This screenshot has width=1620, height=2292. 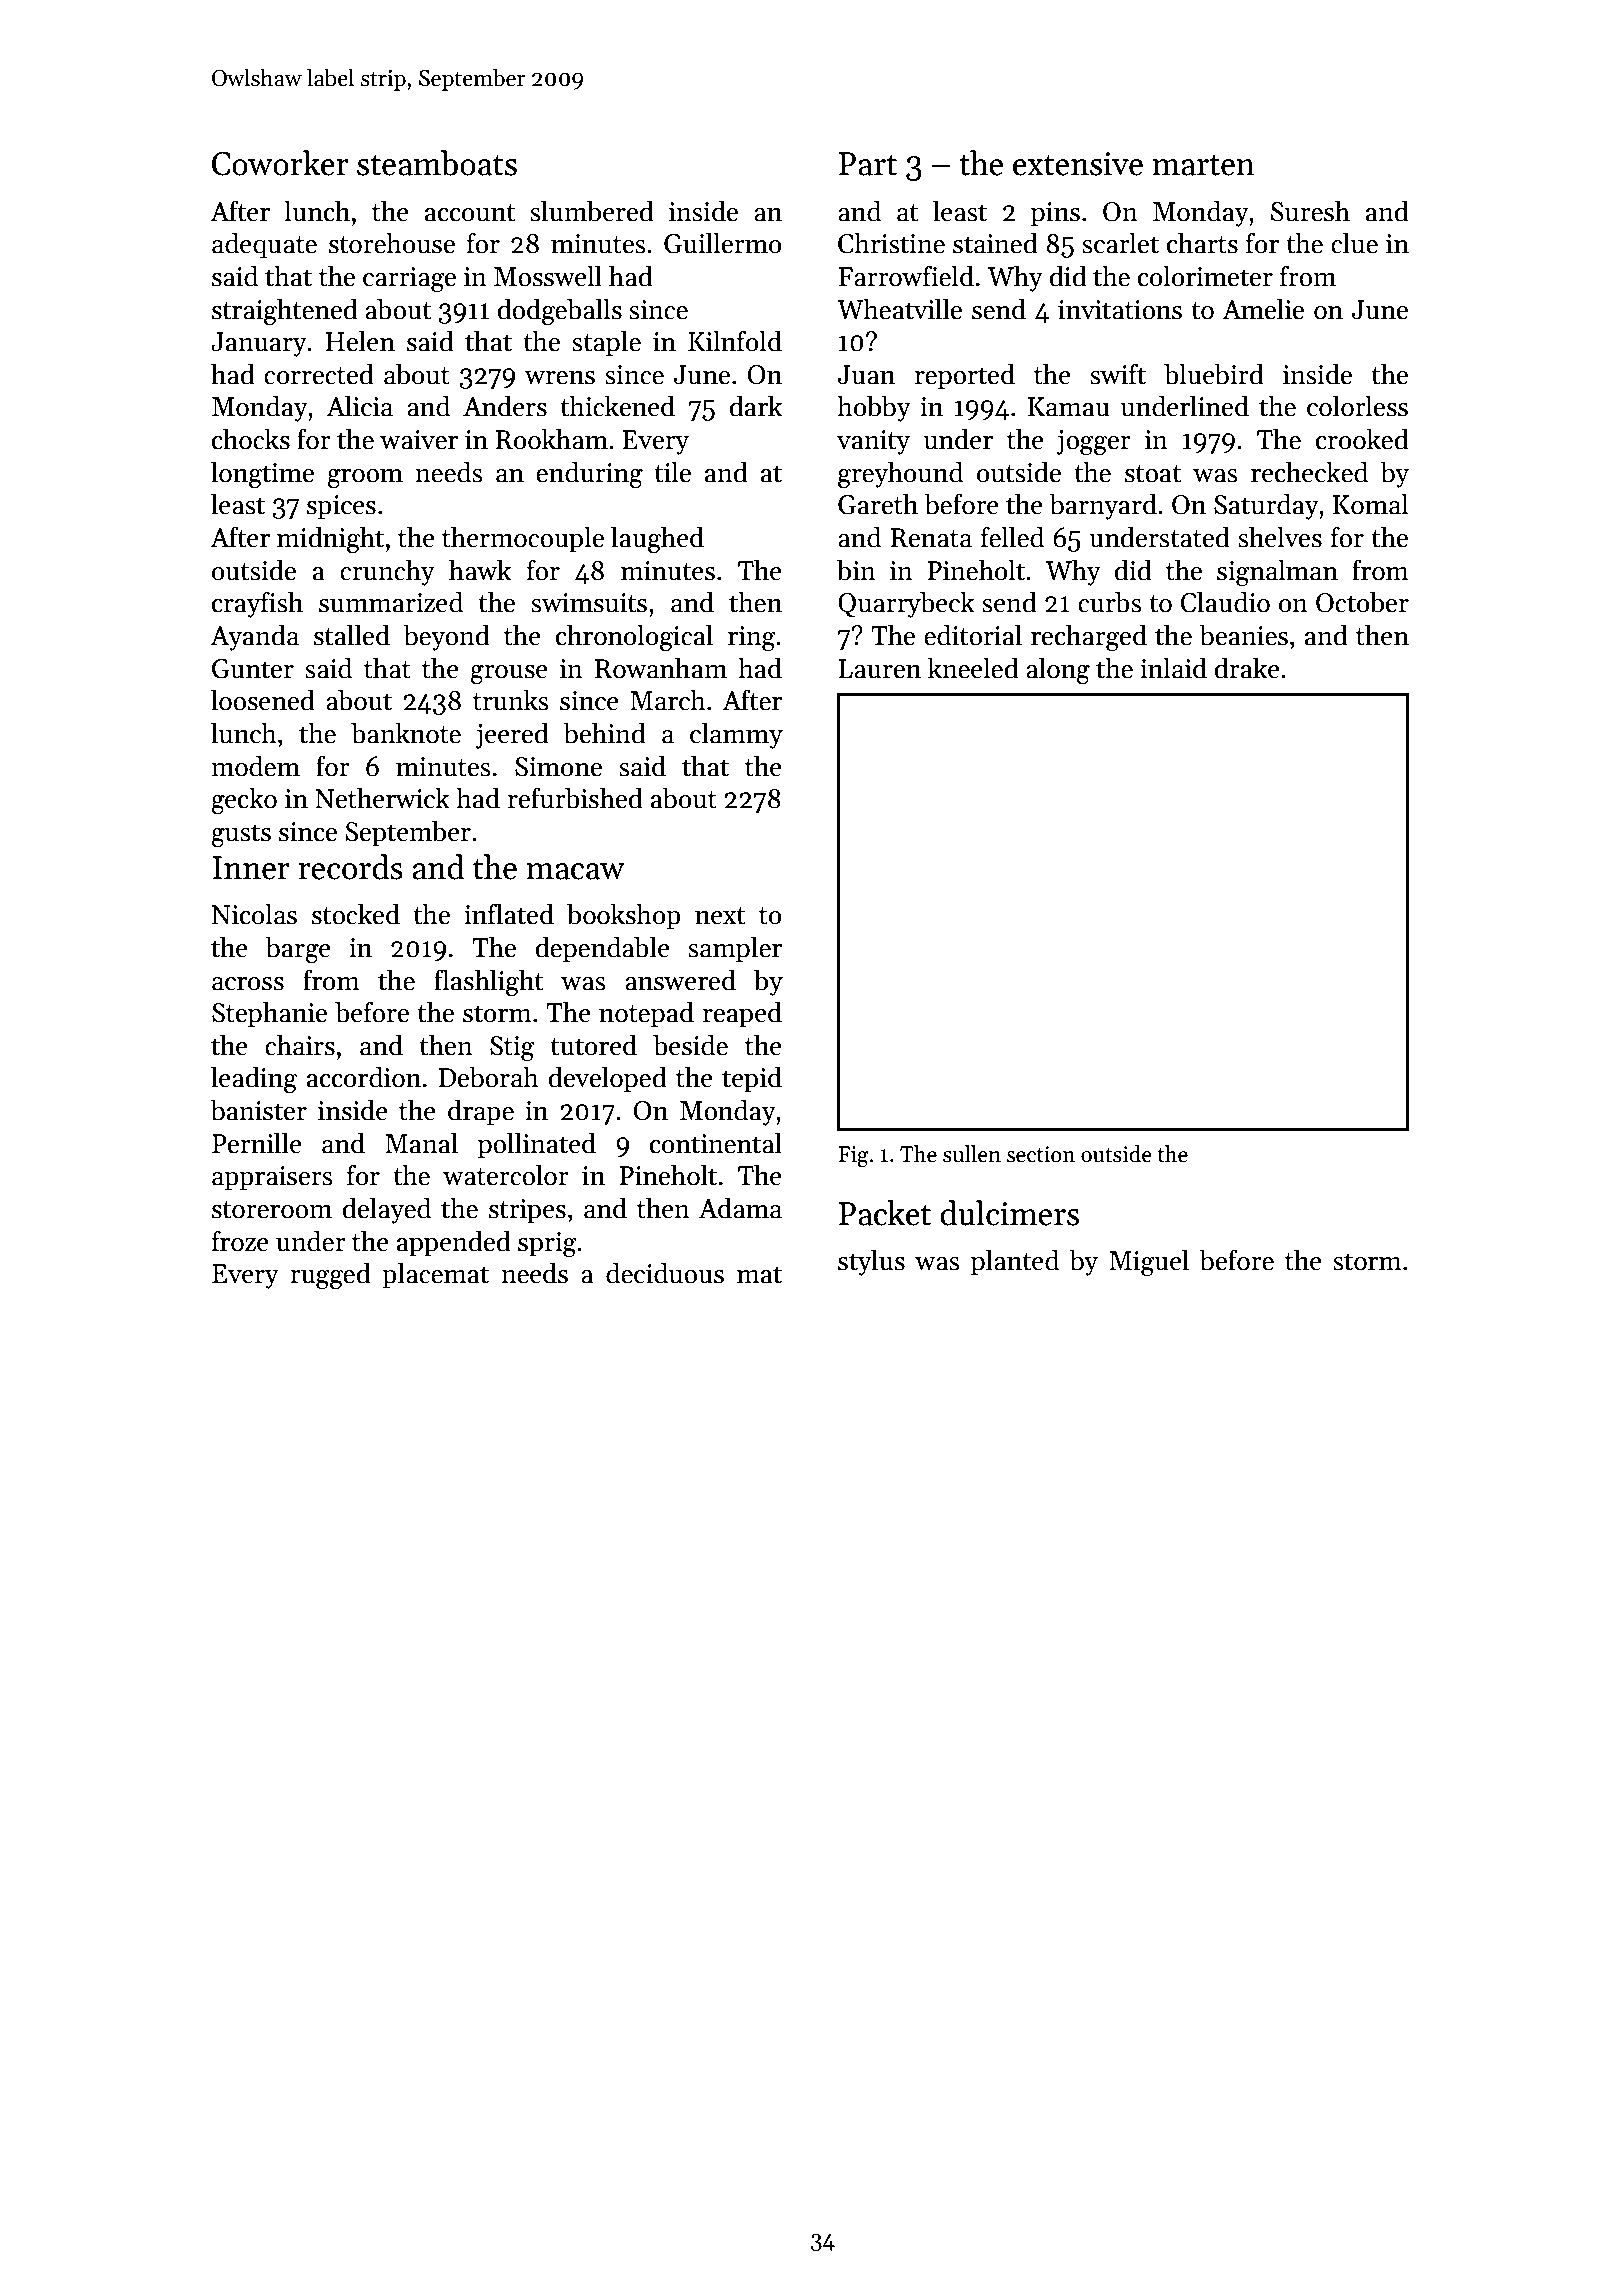 I want to click on Part, so click(x=868, y=164).
